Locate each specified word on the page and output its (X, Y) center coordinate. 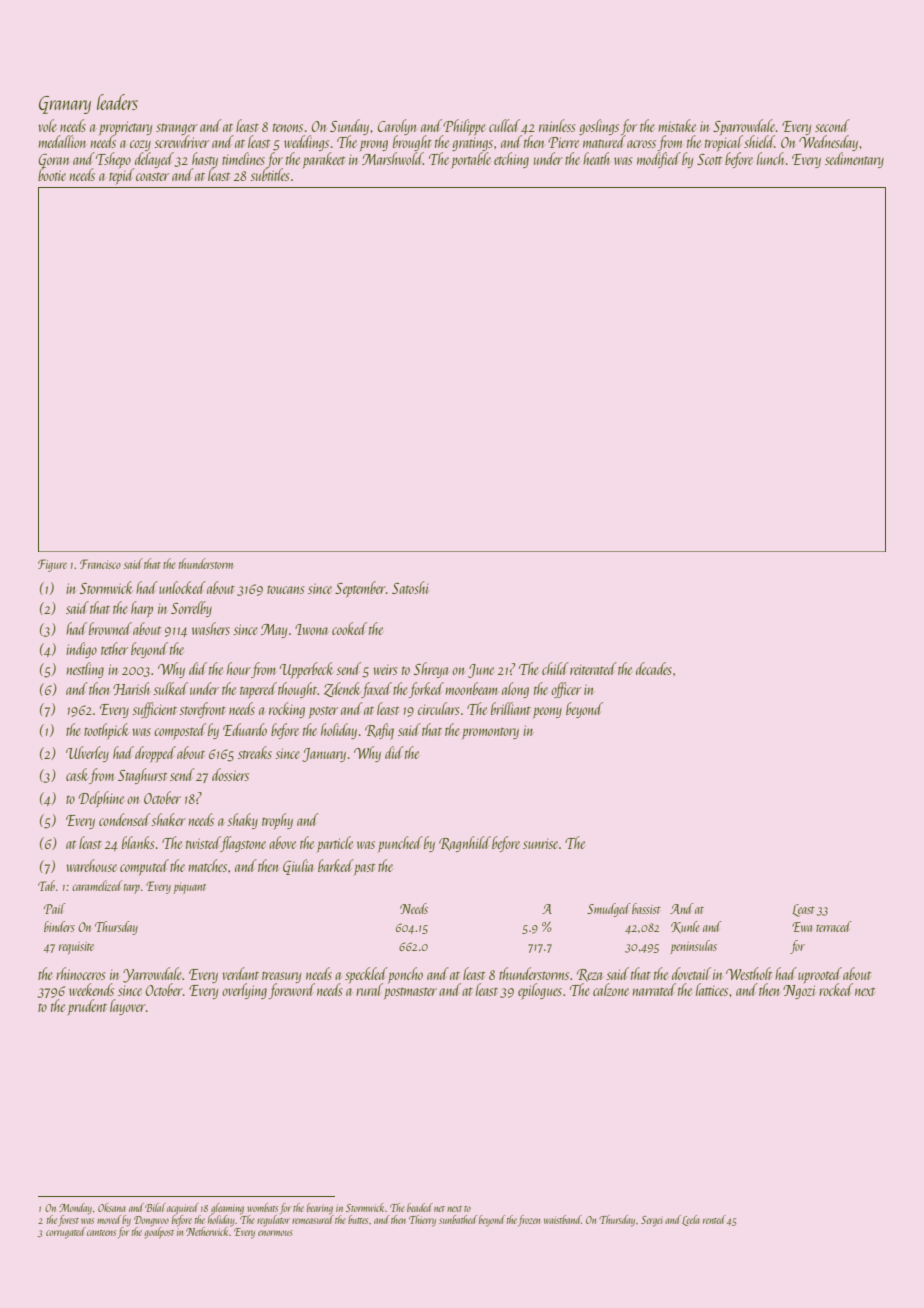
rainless (557, 125)
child (555, 668)
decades (654, 668)
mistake (677, 125)
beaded (420, 1207)
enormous (275, 1233)
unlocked (182, 587)
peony (547, 712)
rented (714, 1219)
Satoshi (410, 587)
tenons (288, 127)
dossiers (230, 774)
